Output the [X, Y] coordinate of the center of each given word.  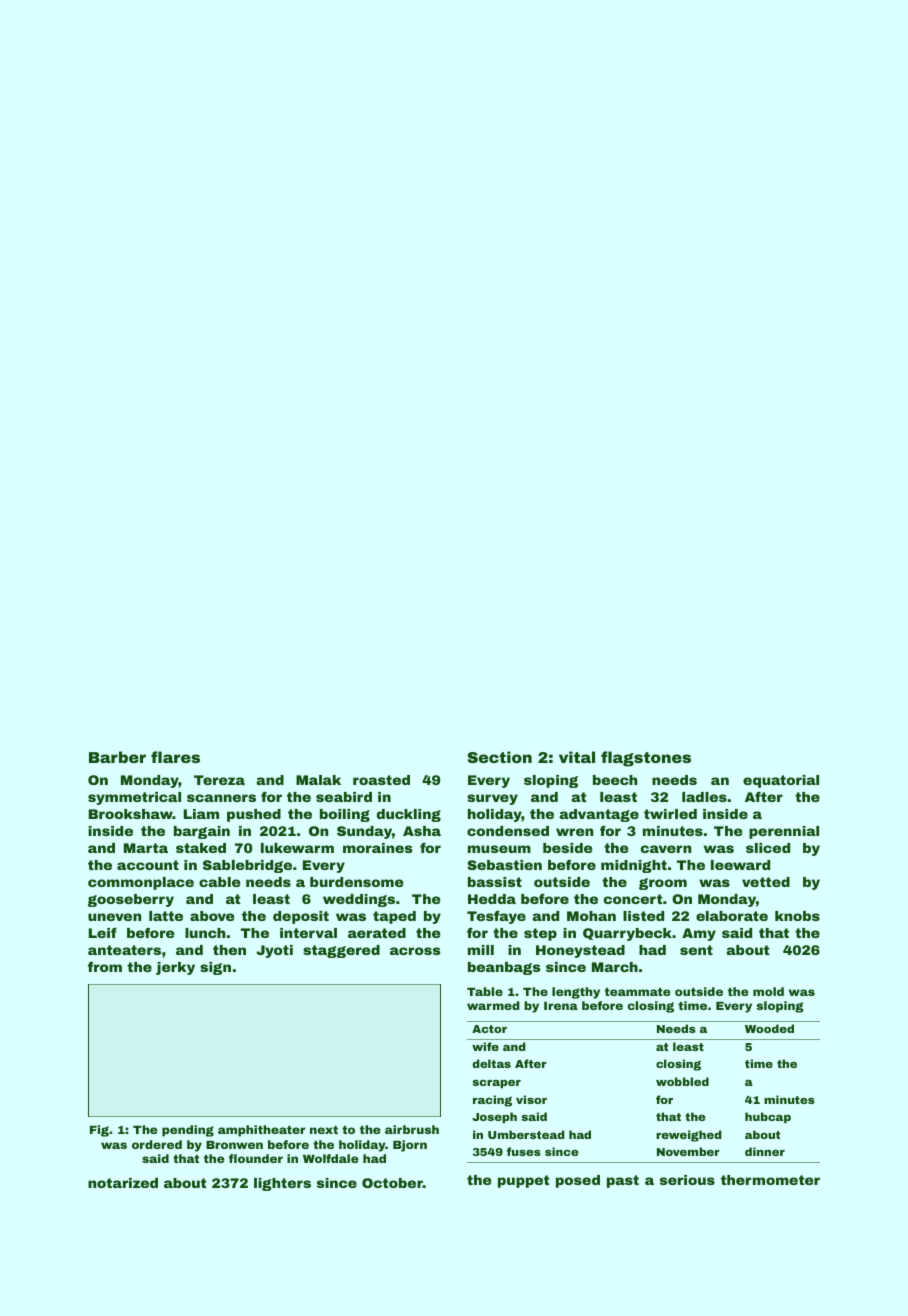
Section [500, 757]
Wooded [769, 1028]
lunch [205, 933]
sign [215, 968]
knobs [797, 916]
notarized [123, 1183]
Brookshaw [131, 814]
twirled [670, 814]
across [415, 951]
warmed [493, 1005]
